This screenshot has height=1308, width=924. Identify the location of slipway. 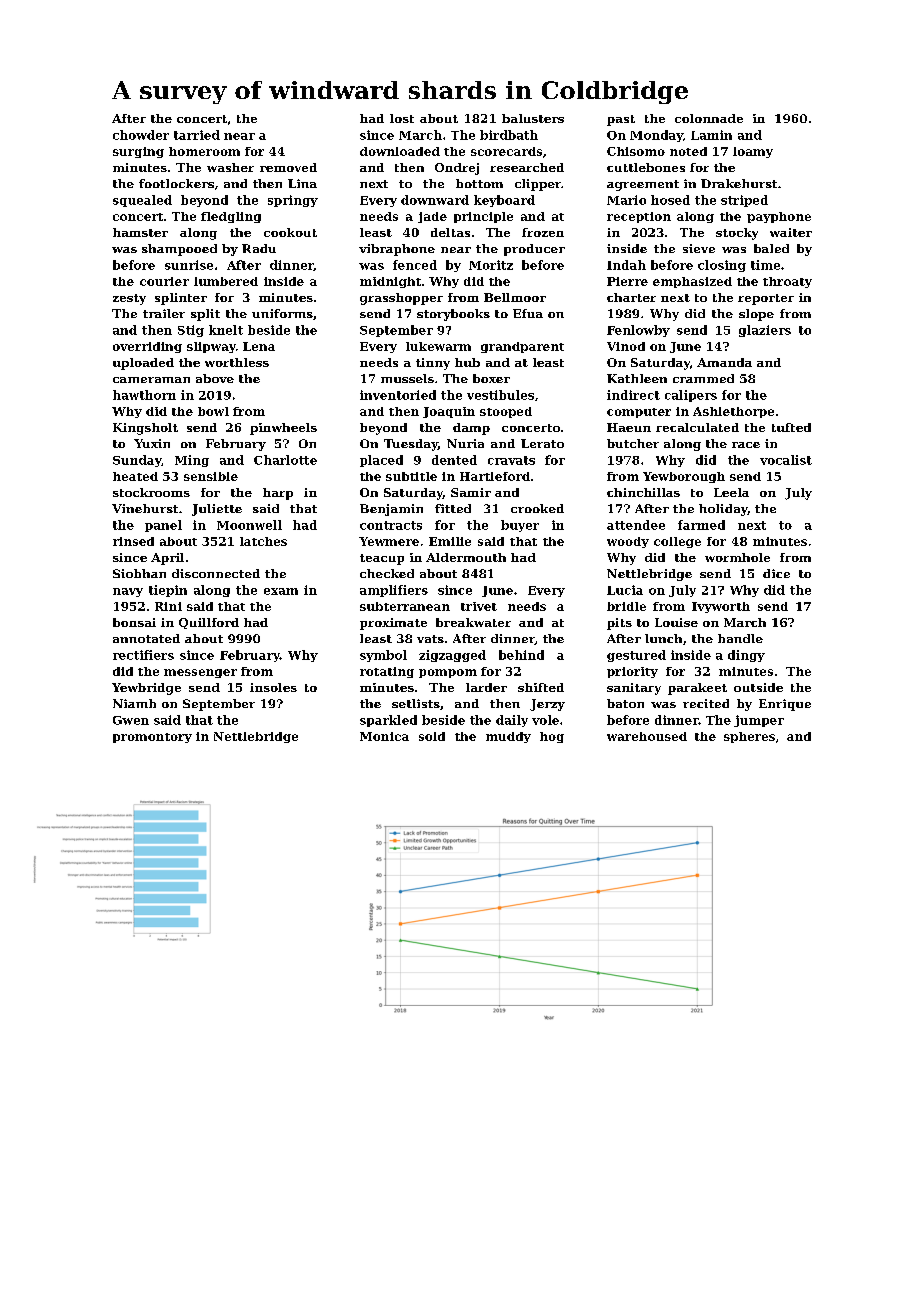
(211, 347).
